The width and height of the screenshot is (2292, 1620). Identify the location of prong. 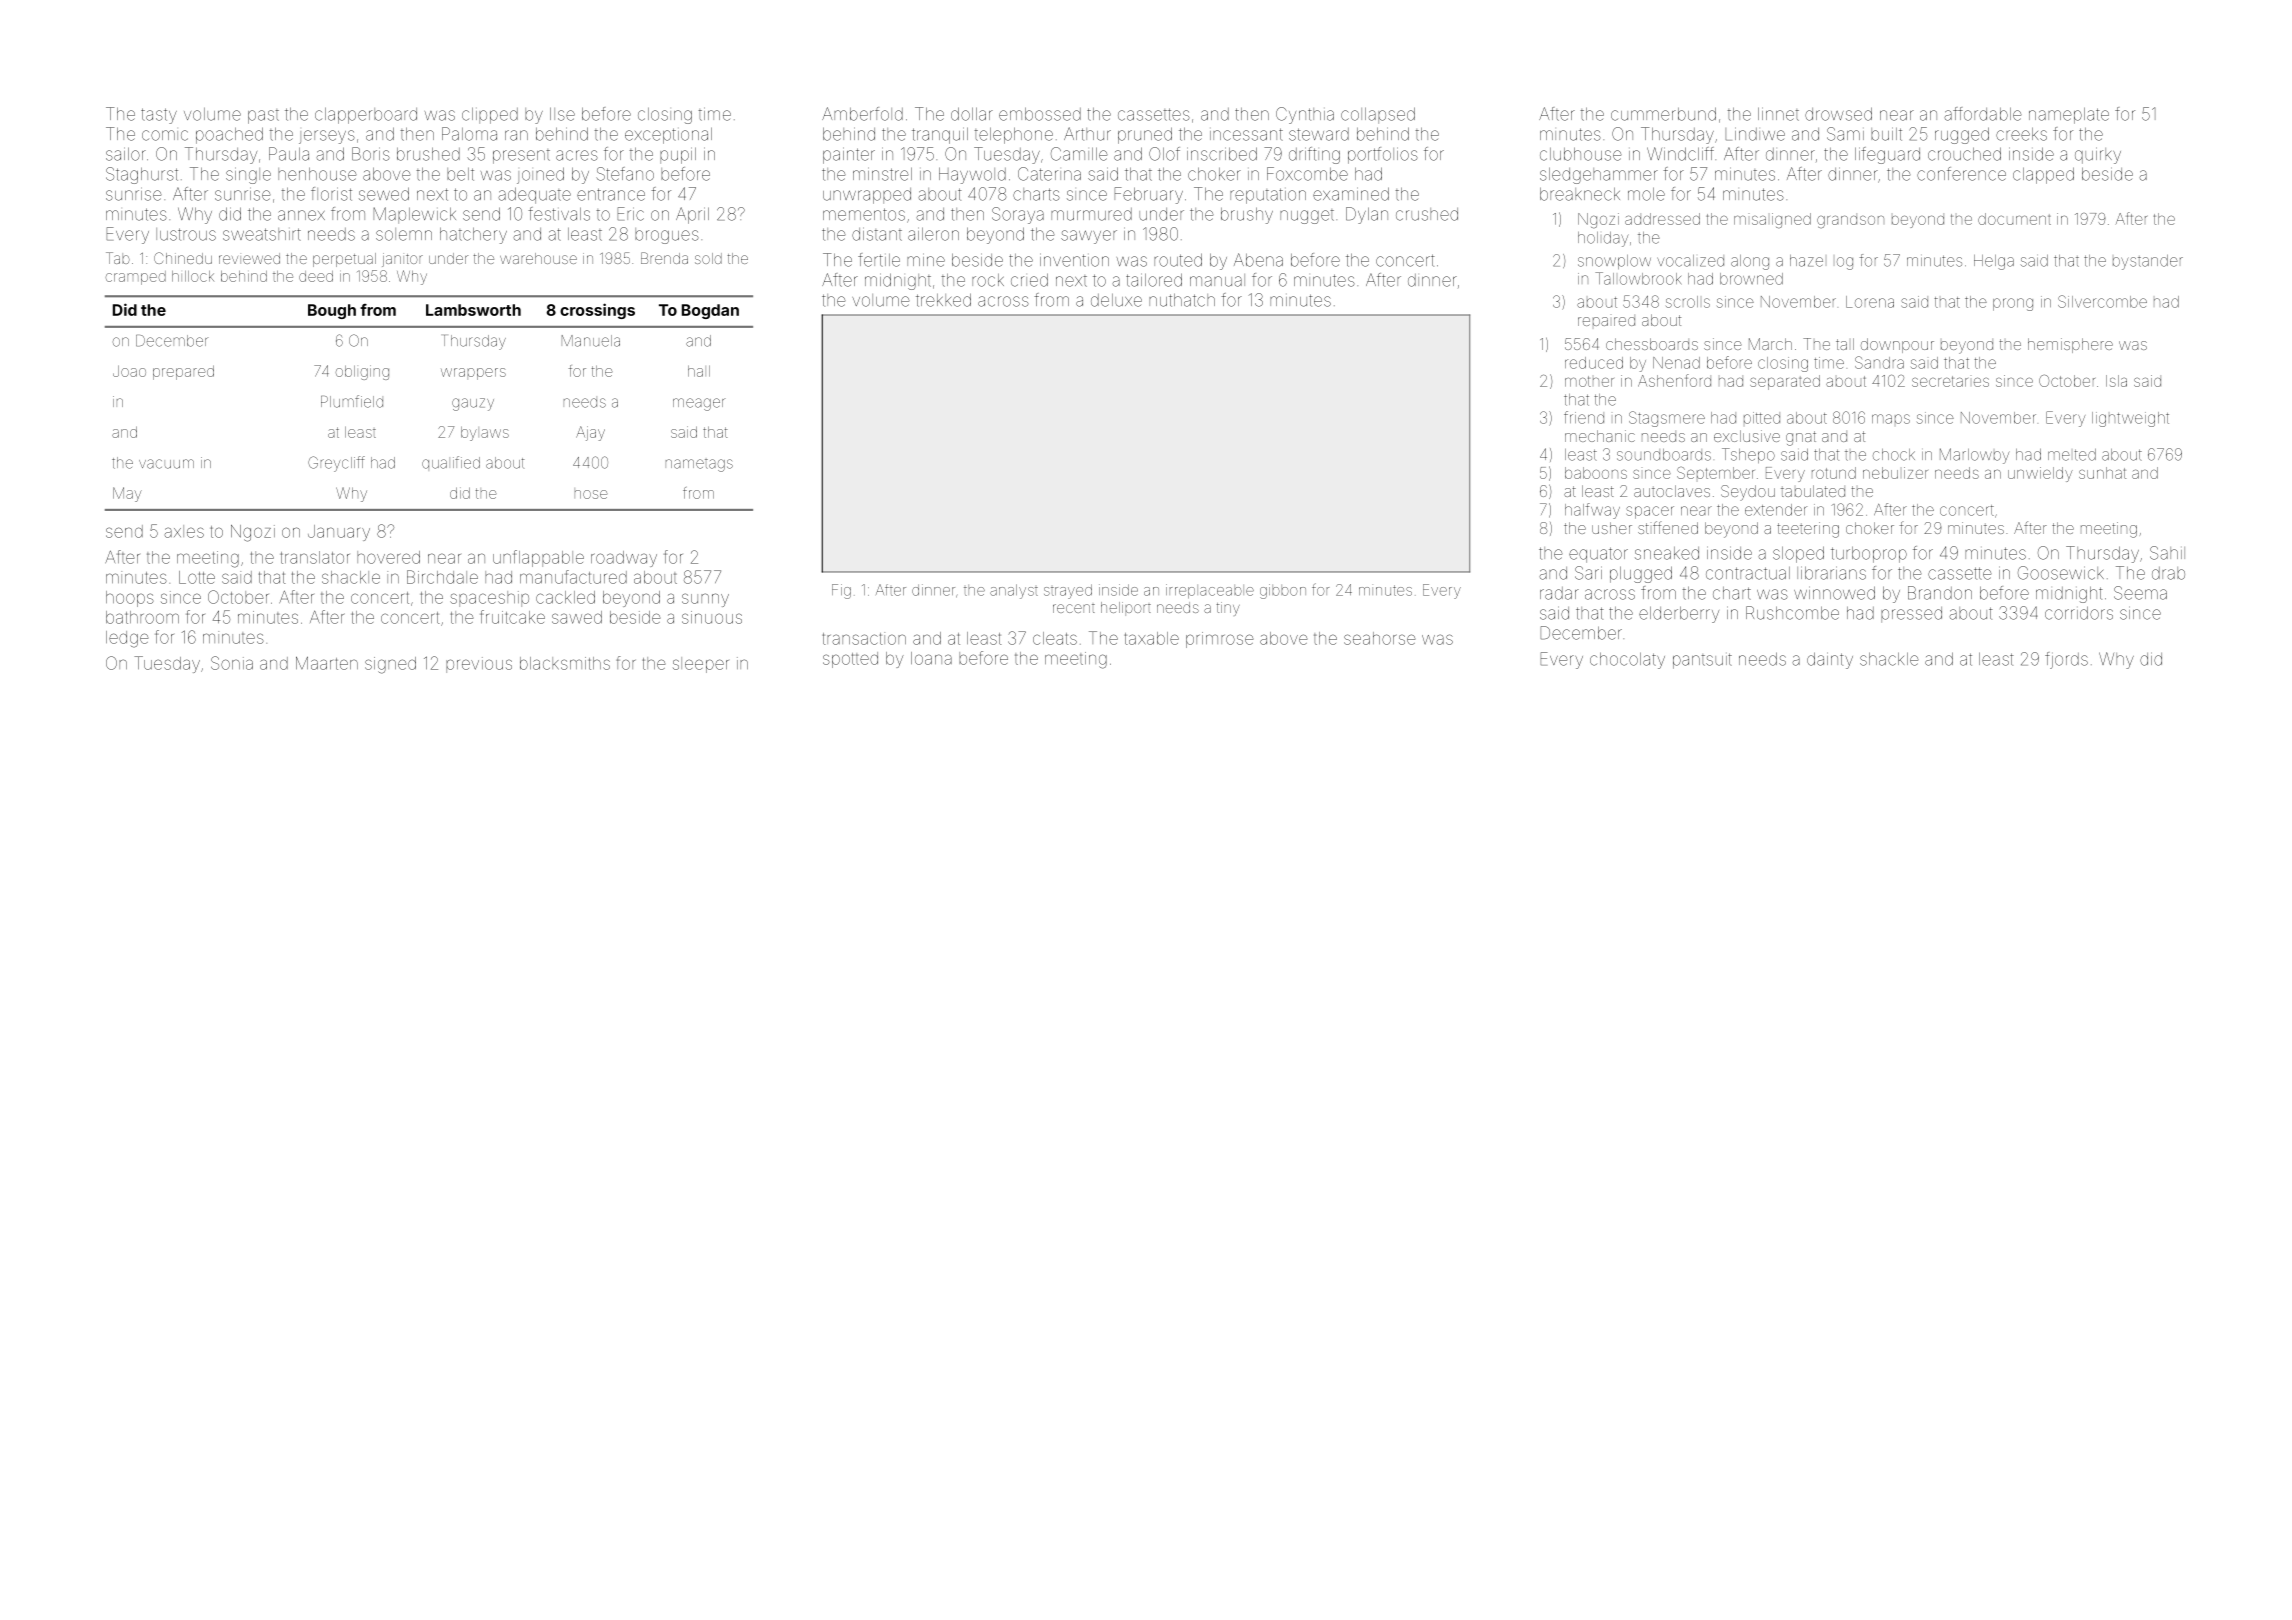
(2013, 304).
